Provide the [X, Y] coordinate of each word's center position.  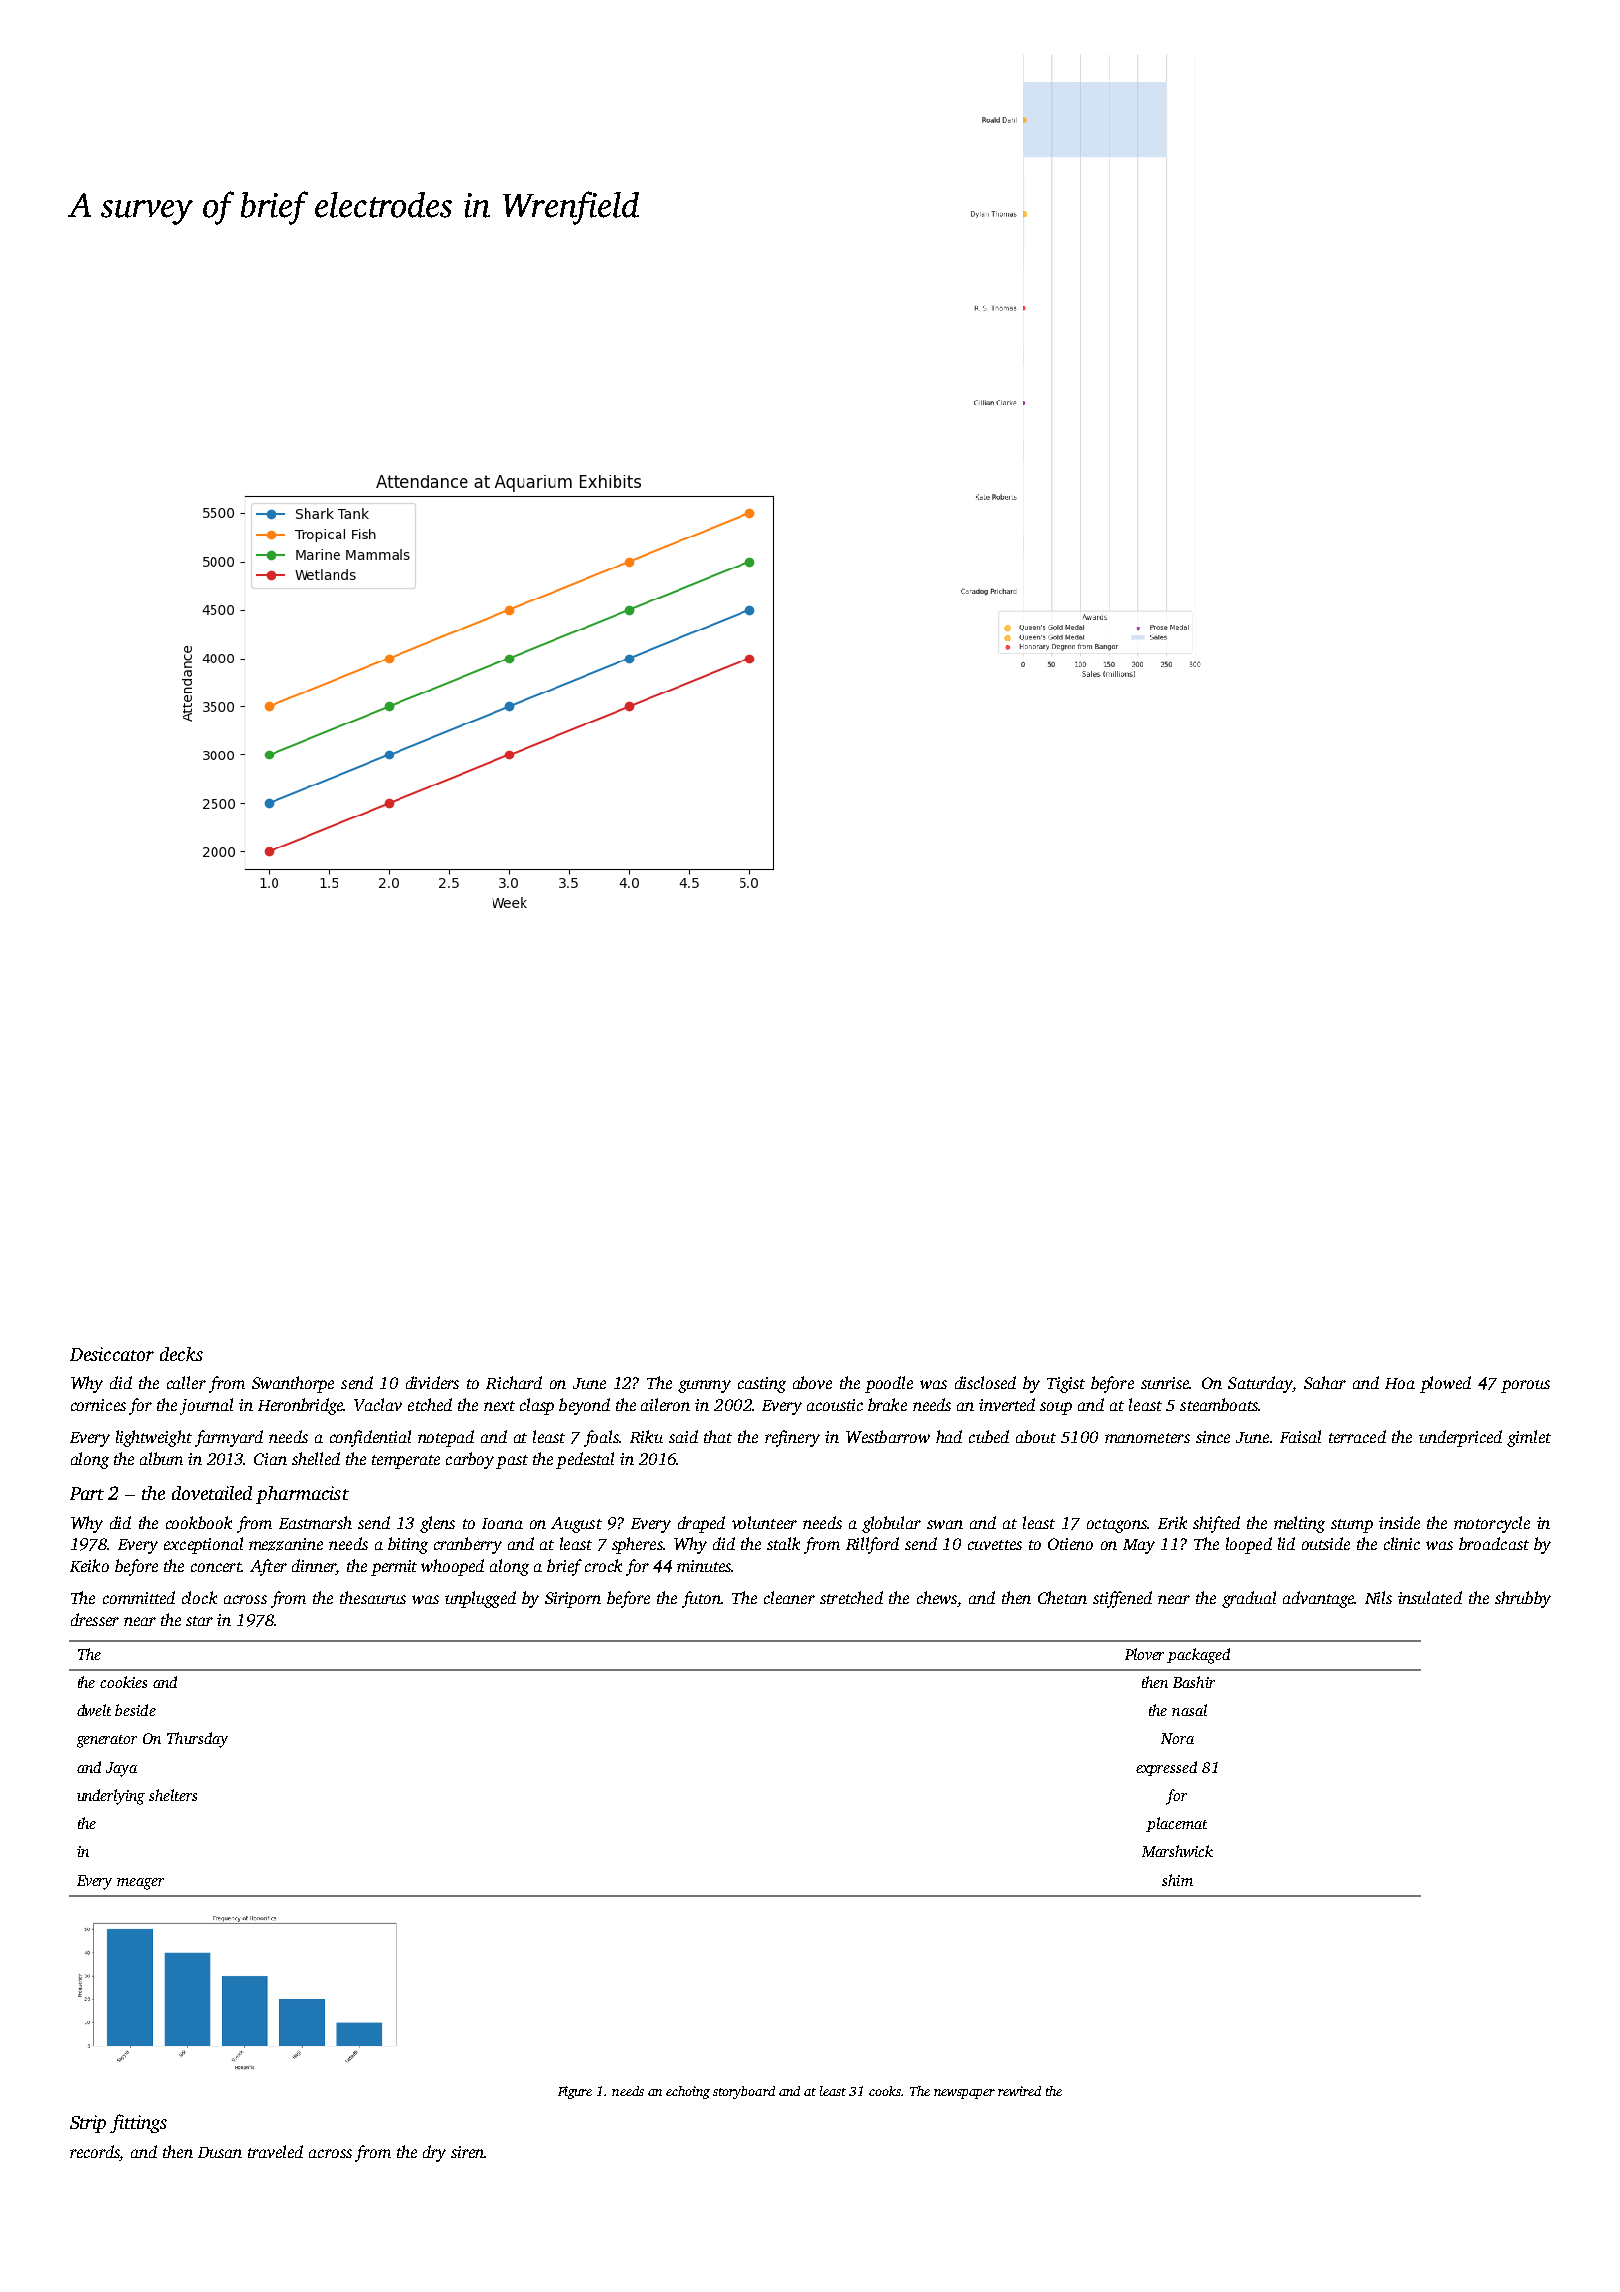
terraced [1357, 1436]
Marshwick [1177, 1851]
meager [140, 1884]
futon [701, 1599]
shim [1177, 1880]
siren [467, 2152]
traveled [275, 2151]
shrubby [1523, 1599]
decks [181, 1354]
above [812, 1382]
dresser [95, 1619]
